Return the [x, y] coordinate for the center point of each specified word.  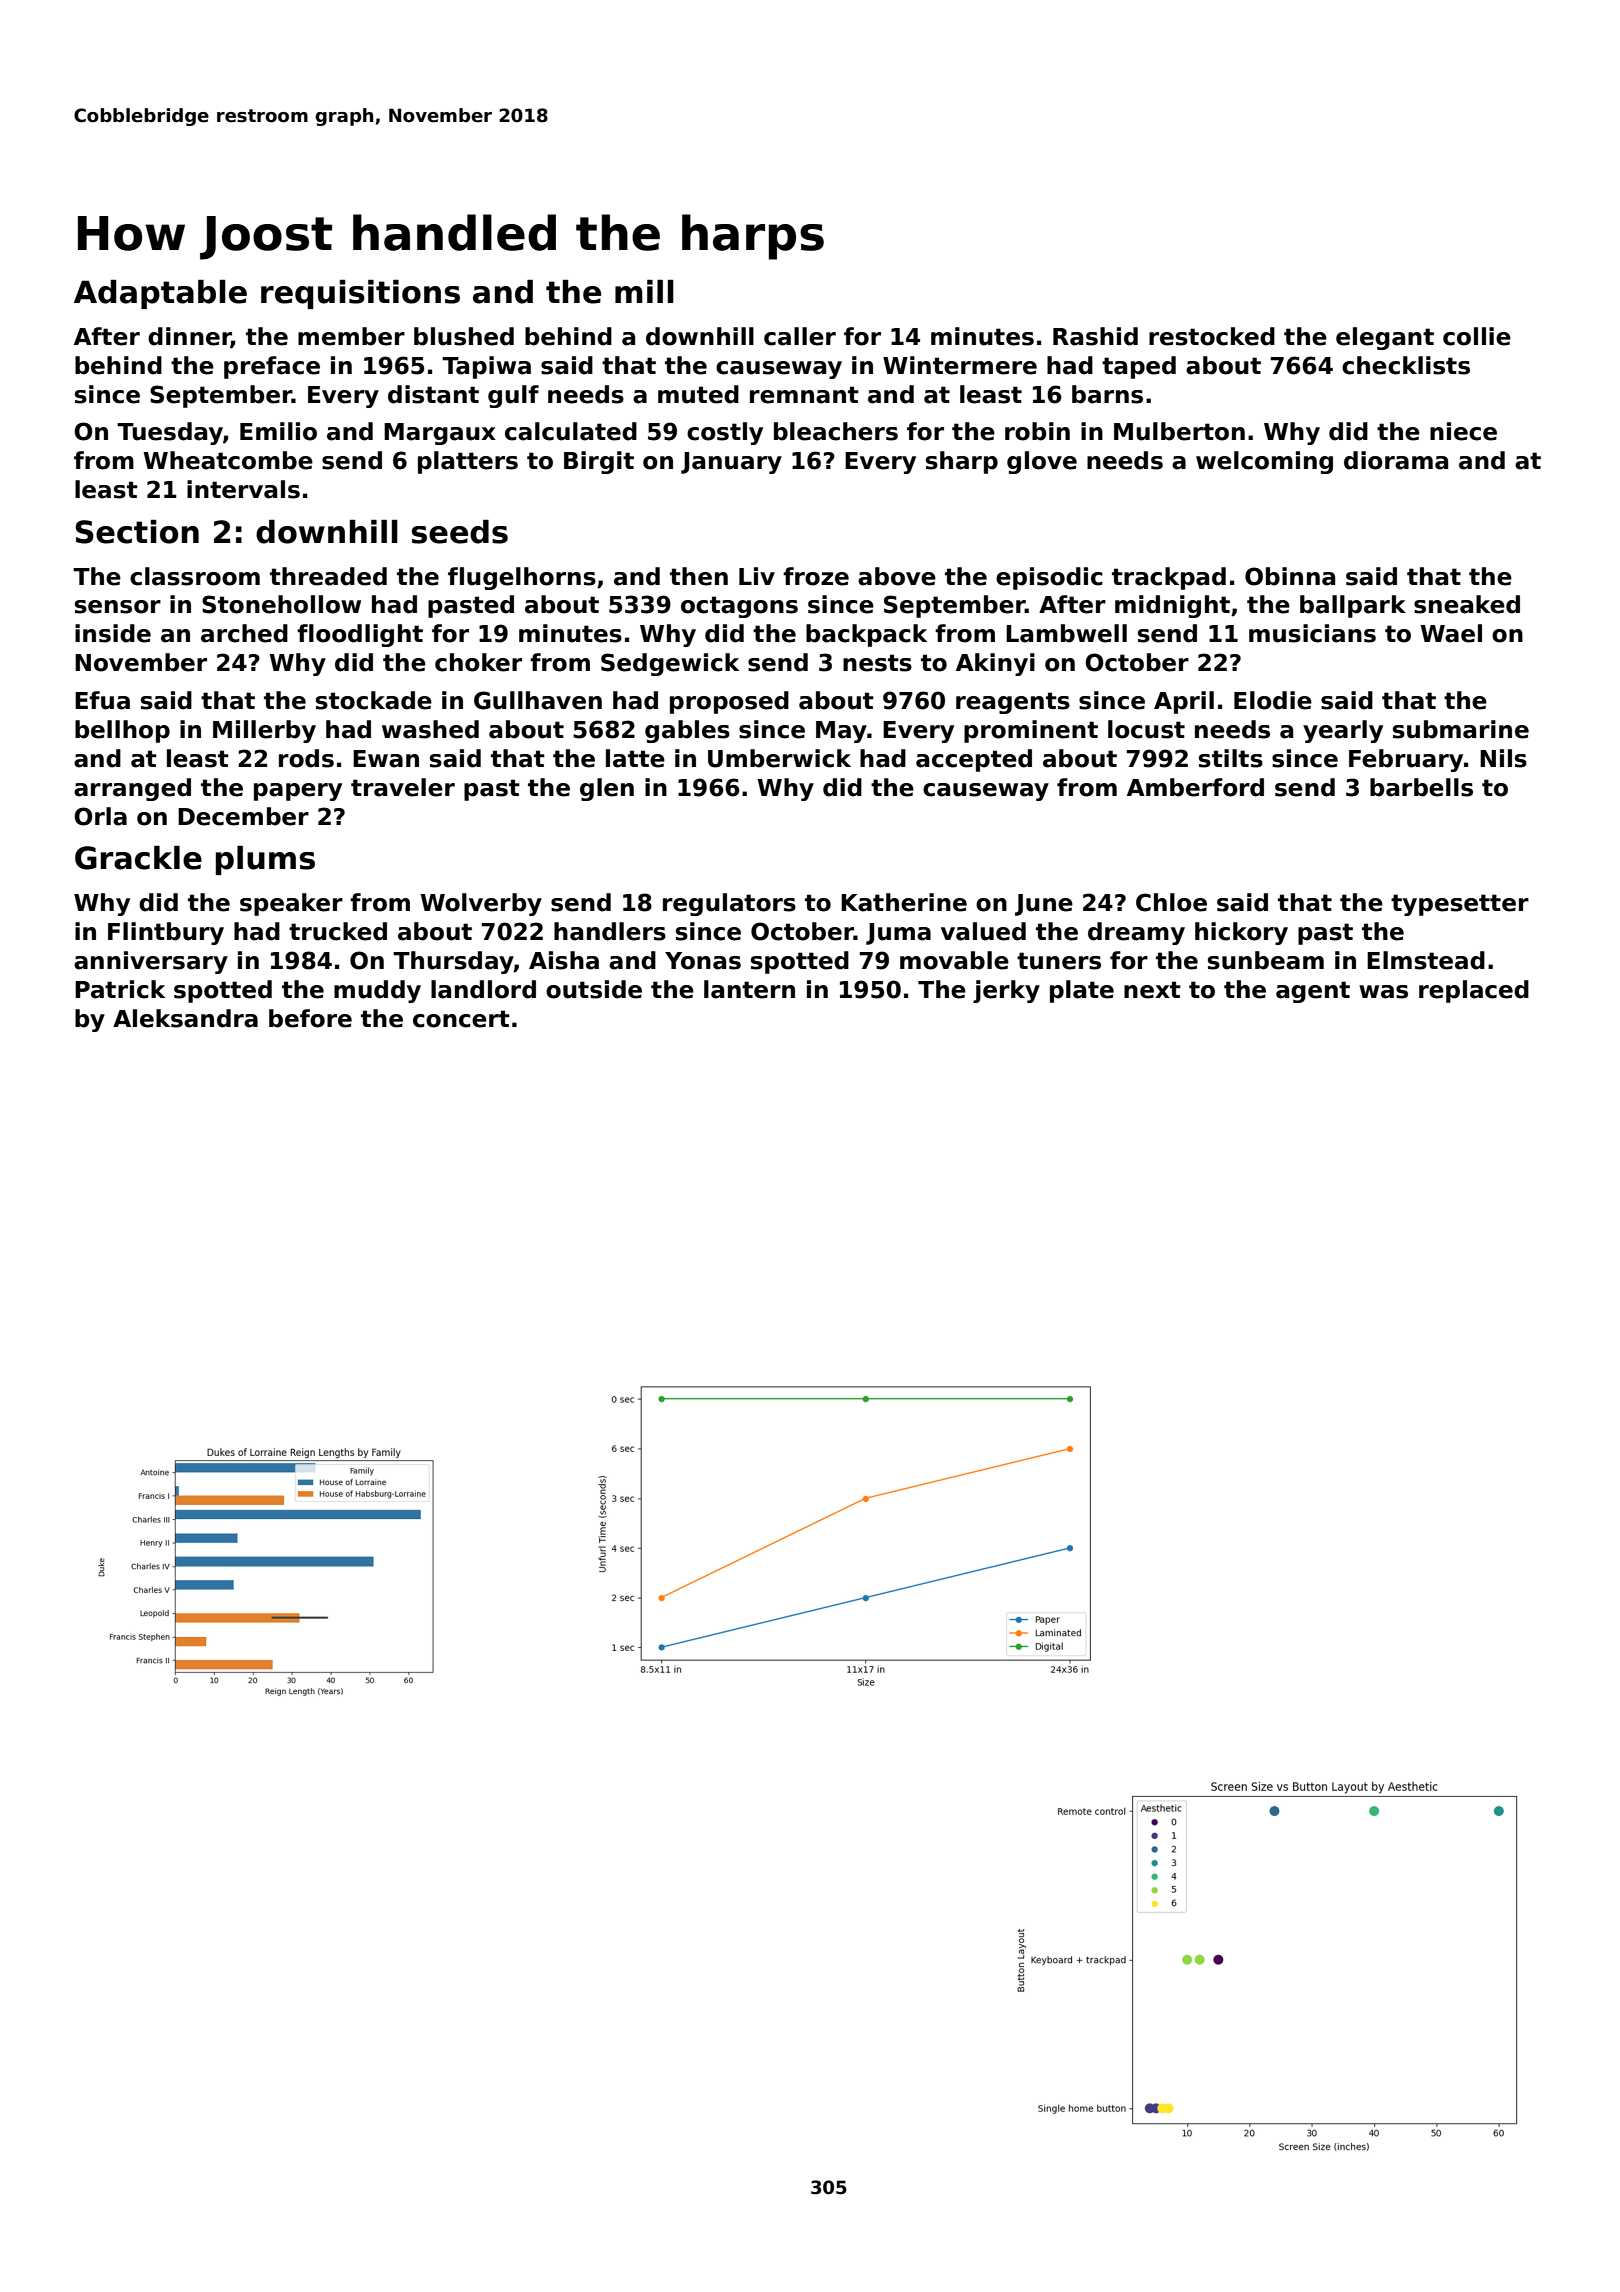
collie [1477, 336]
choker [478, 662]
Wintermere [960, 365]
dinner [189, 337]
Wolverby [481, 904]
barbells [1421, 787]
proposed [729, 702]
